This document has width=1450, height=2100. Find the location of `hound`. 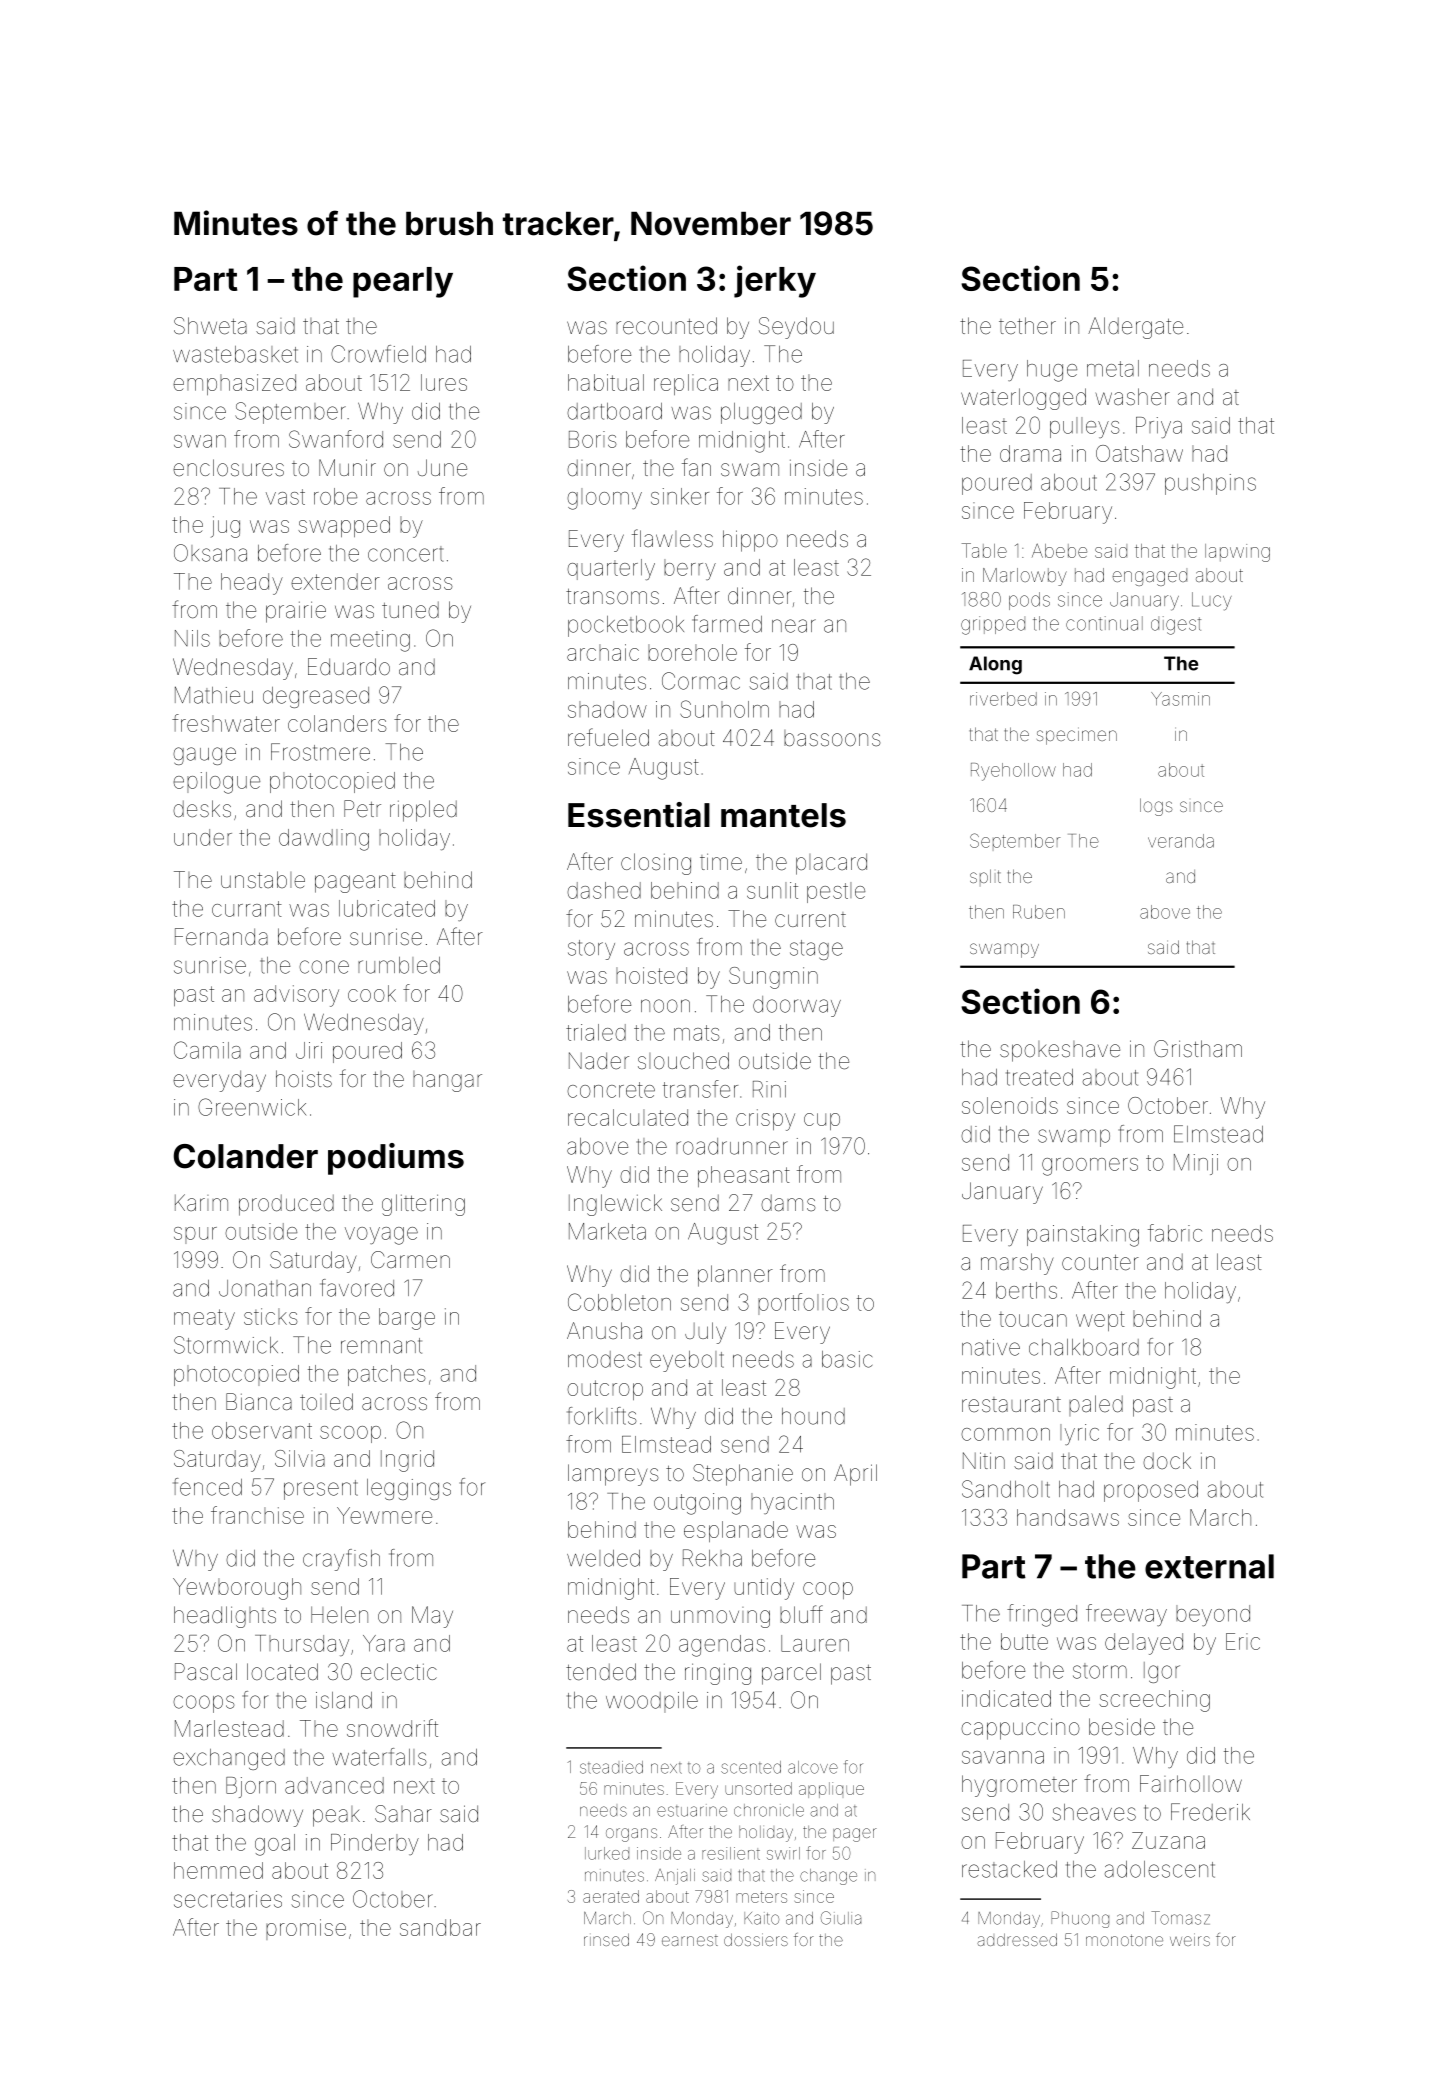

hound is located at coordinates (813, 1416).
